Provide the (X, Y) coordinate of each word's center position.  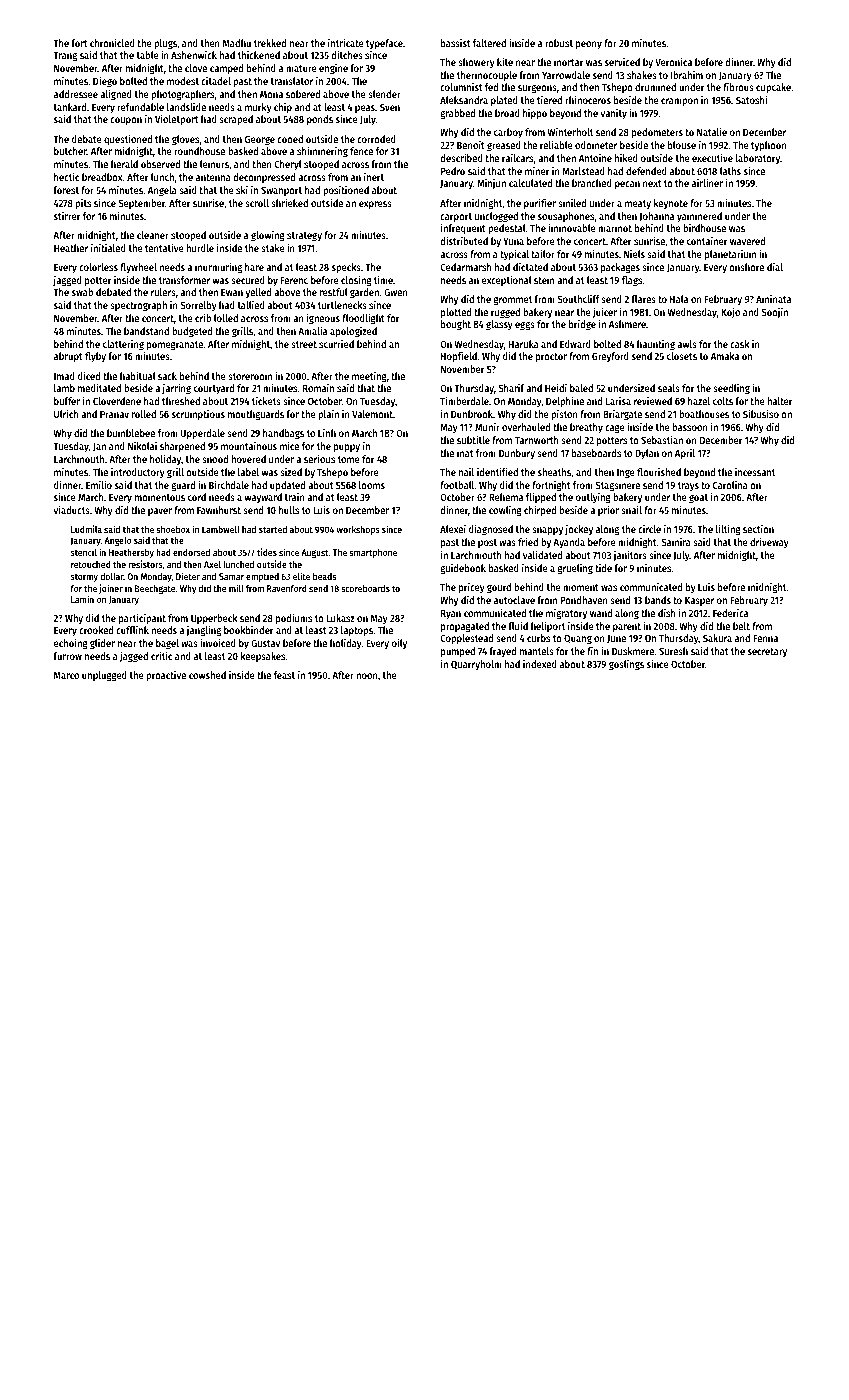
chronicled (112, 43)
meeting (369, 377)
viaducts (72, 510)
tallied (251, 305)
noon (367, 676)
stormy (84, 578)
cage (615, 429)
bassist (456, 43)
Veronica (673, 62)
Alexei (453, 529)
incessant (755, 472)
